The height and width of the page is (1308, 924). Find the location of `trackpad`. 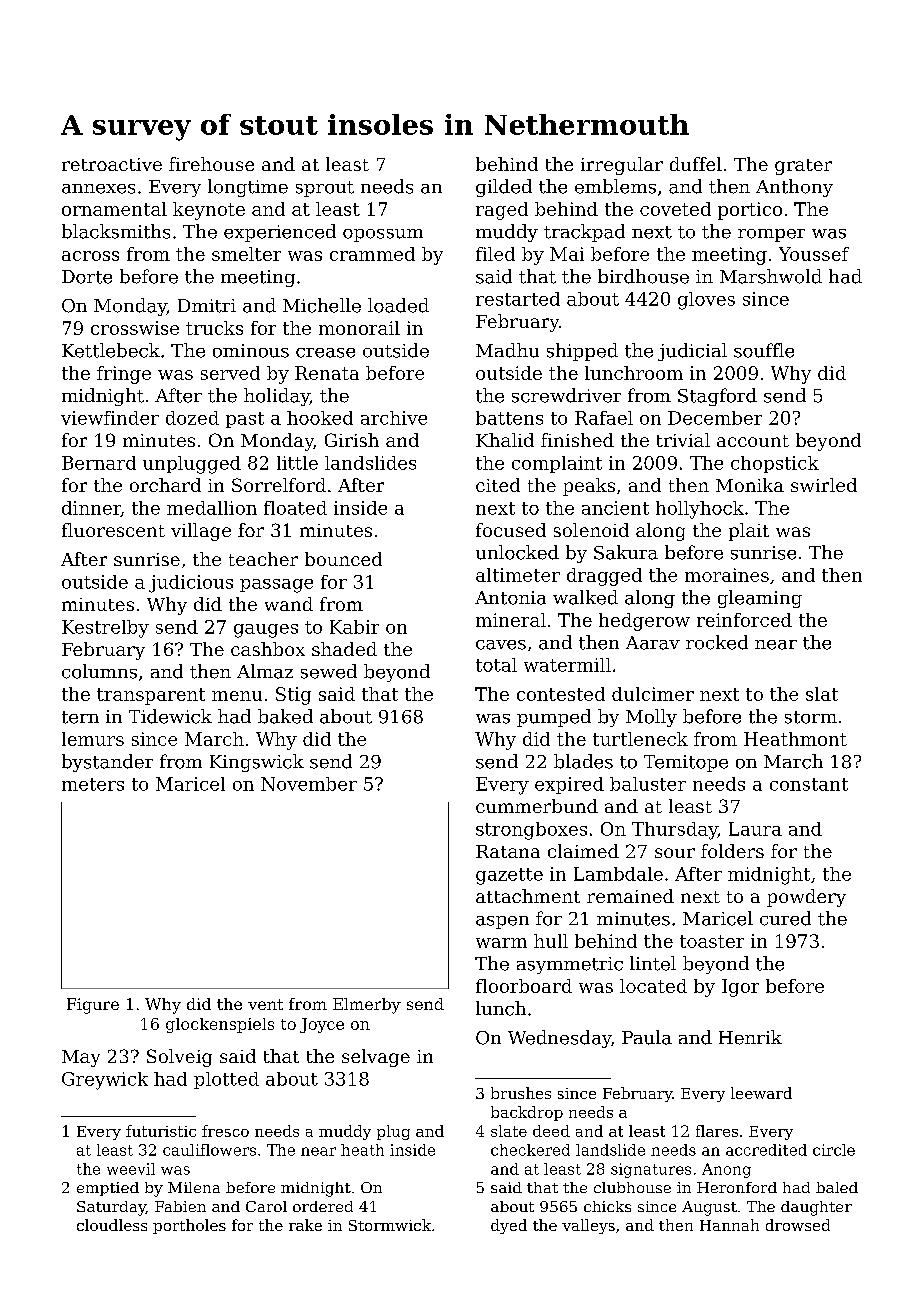

trackpad is located at coordinates (584, 233).
